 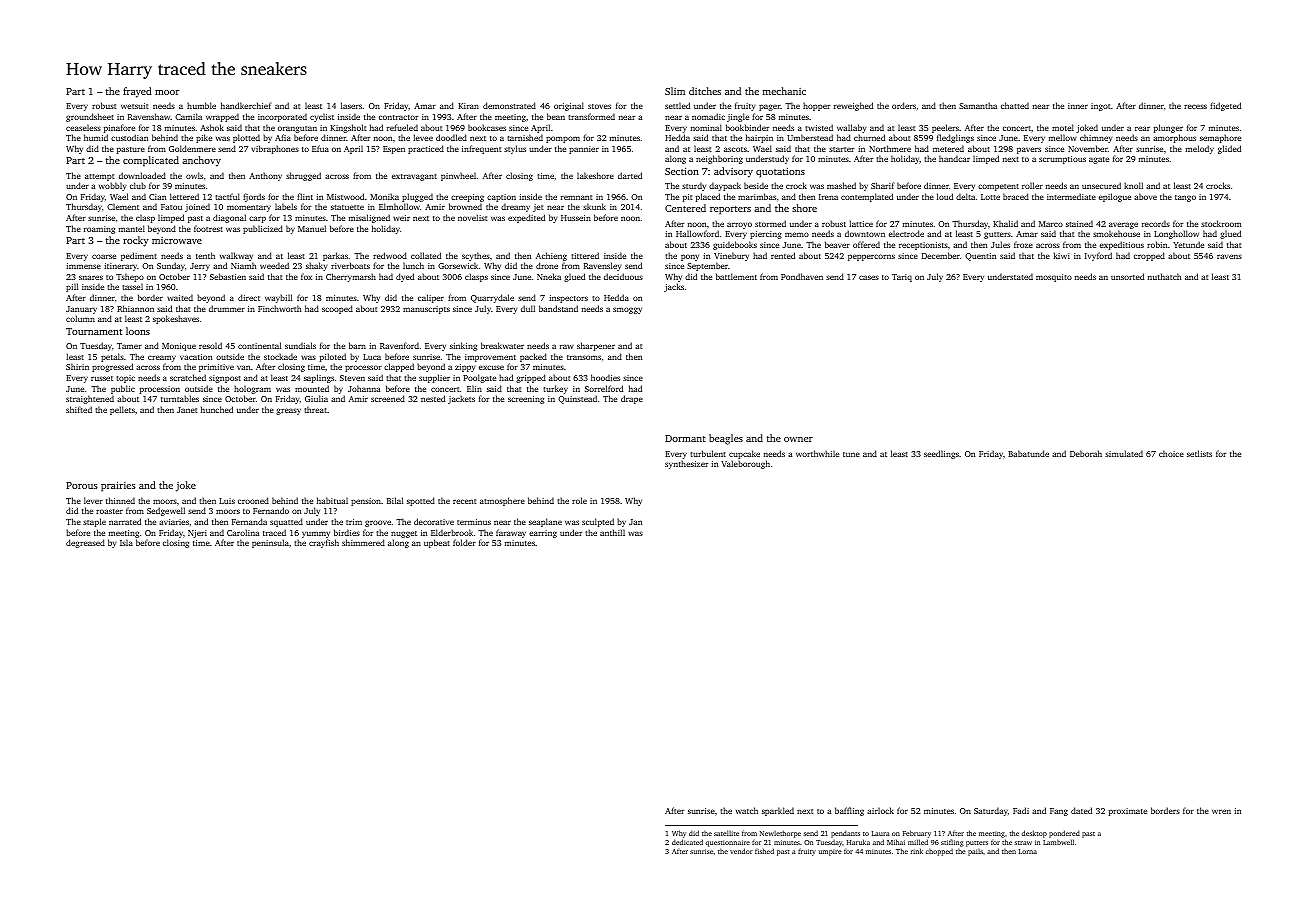 I want to click on dedicated, so click(x=687, y=842).
